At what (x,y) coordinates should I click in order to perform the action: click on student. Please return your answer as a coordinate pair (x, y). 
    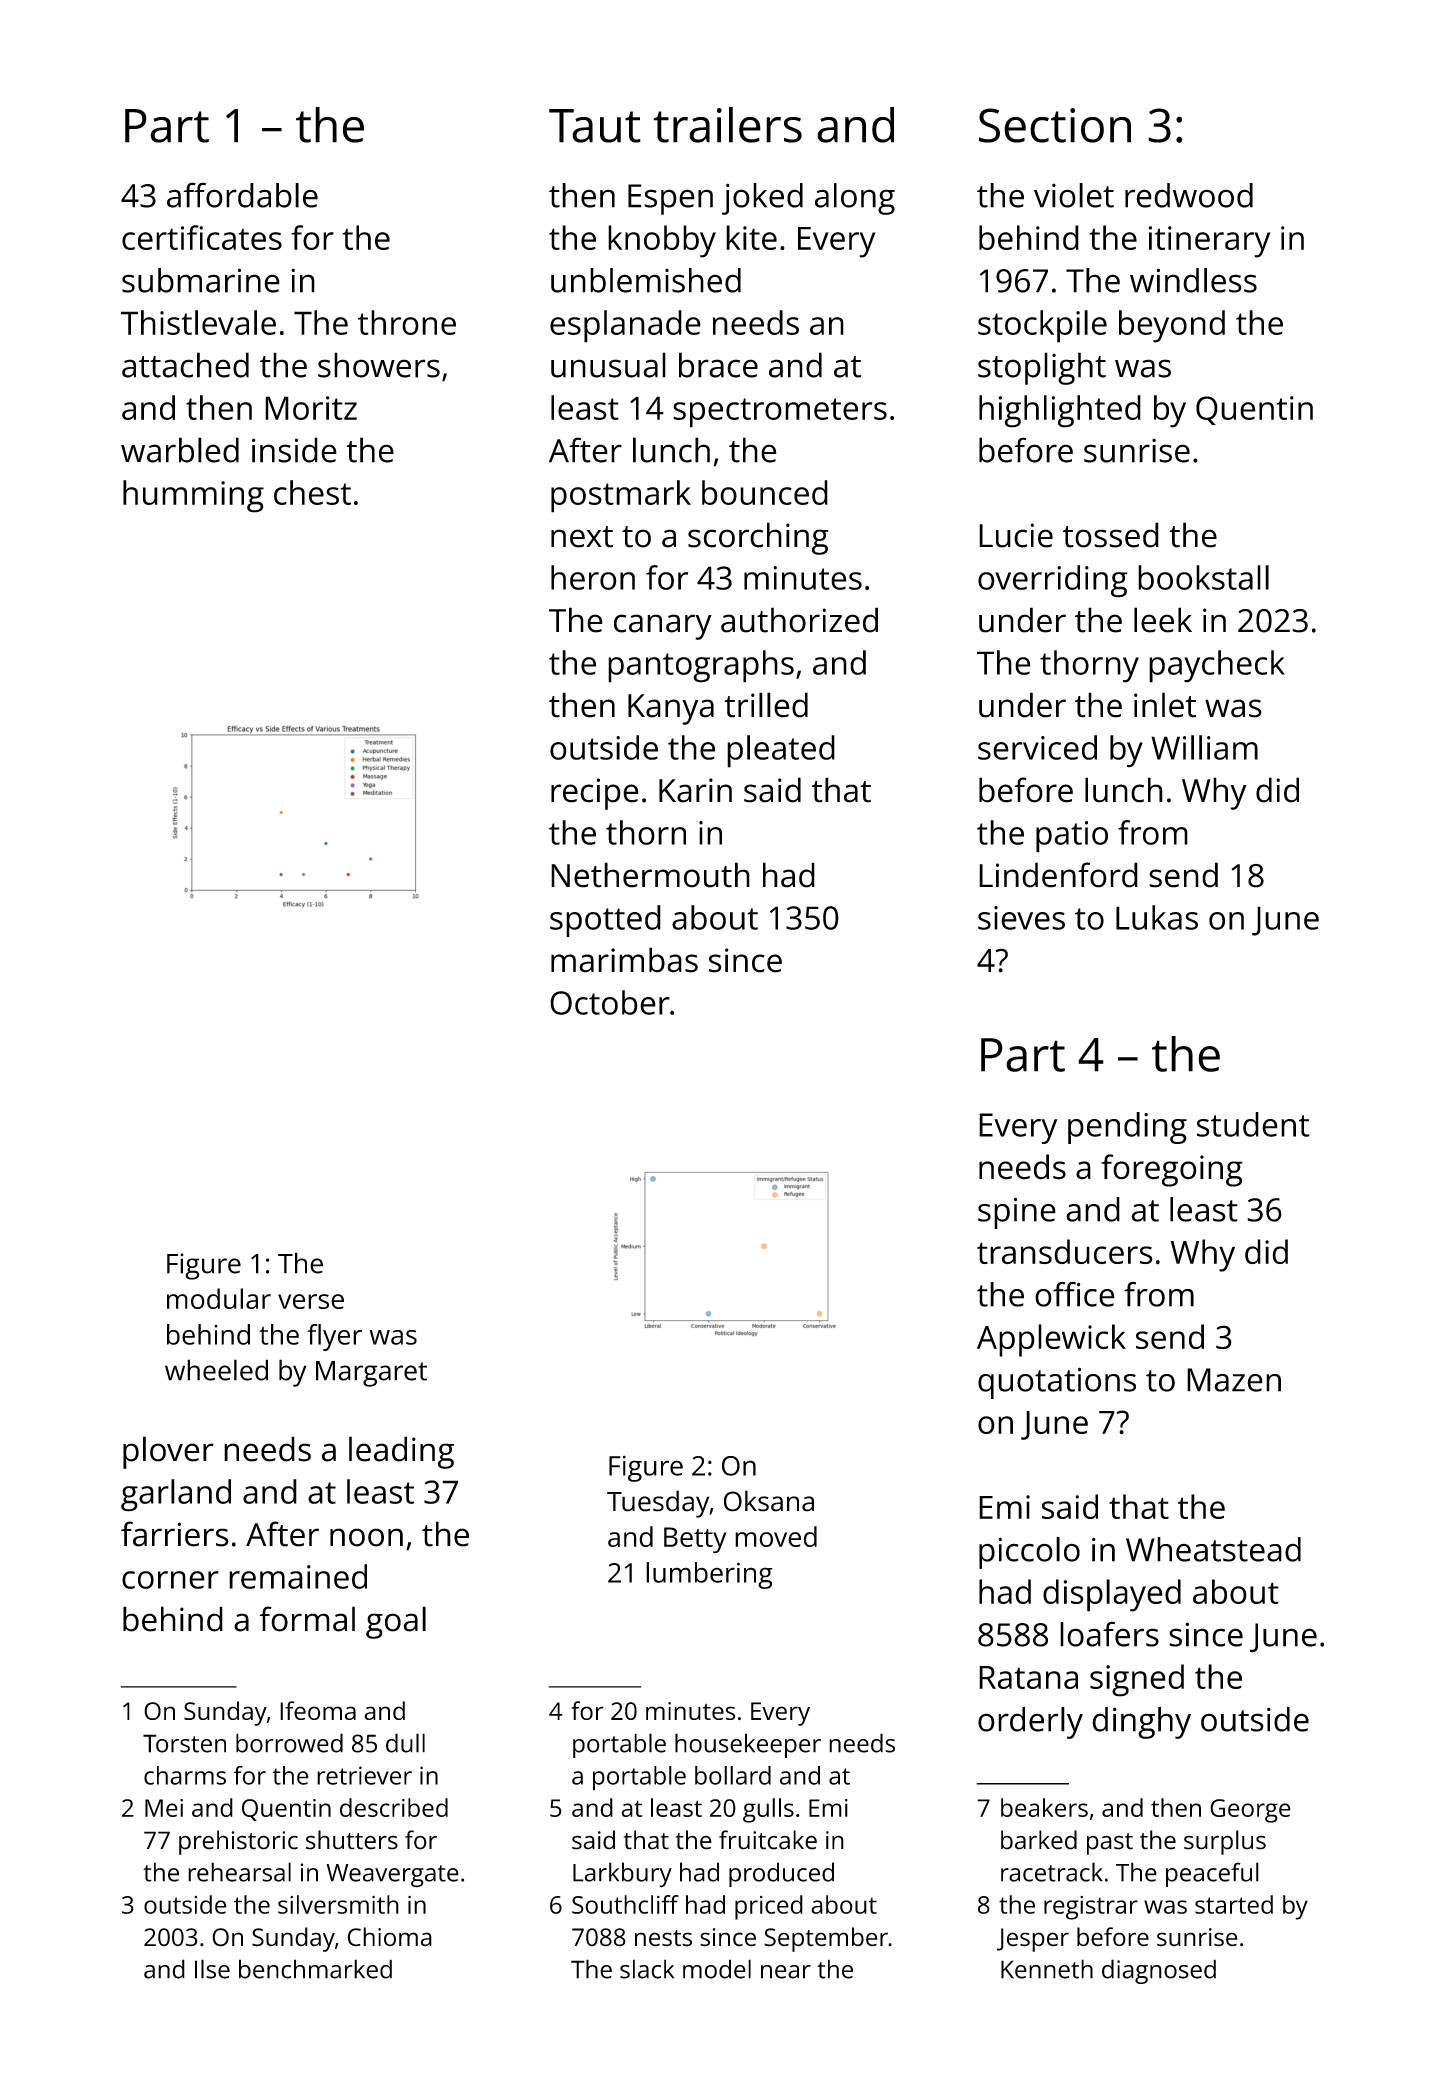
    Looking at the image, I should click on (1253, 1124).
